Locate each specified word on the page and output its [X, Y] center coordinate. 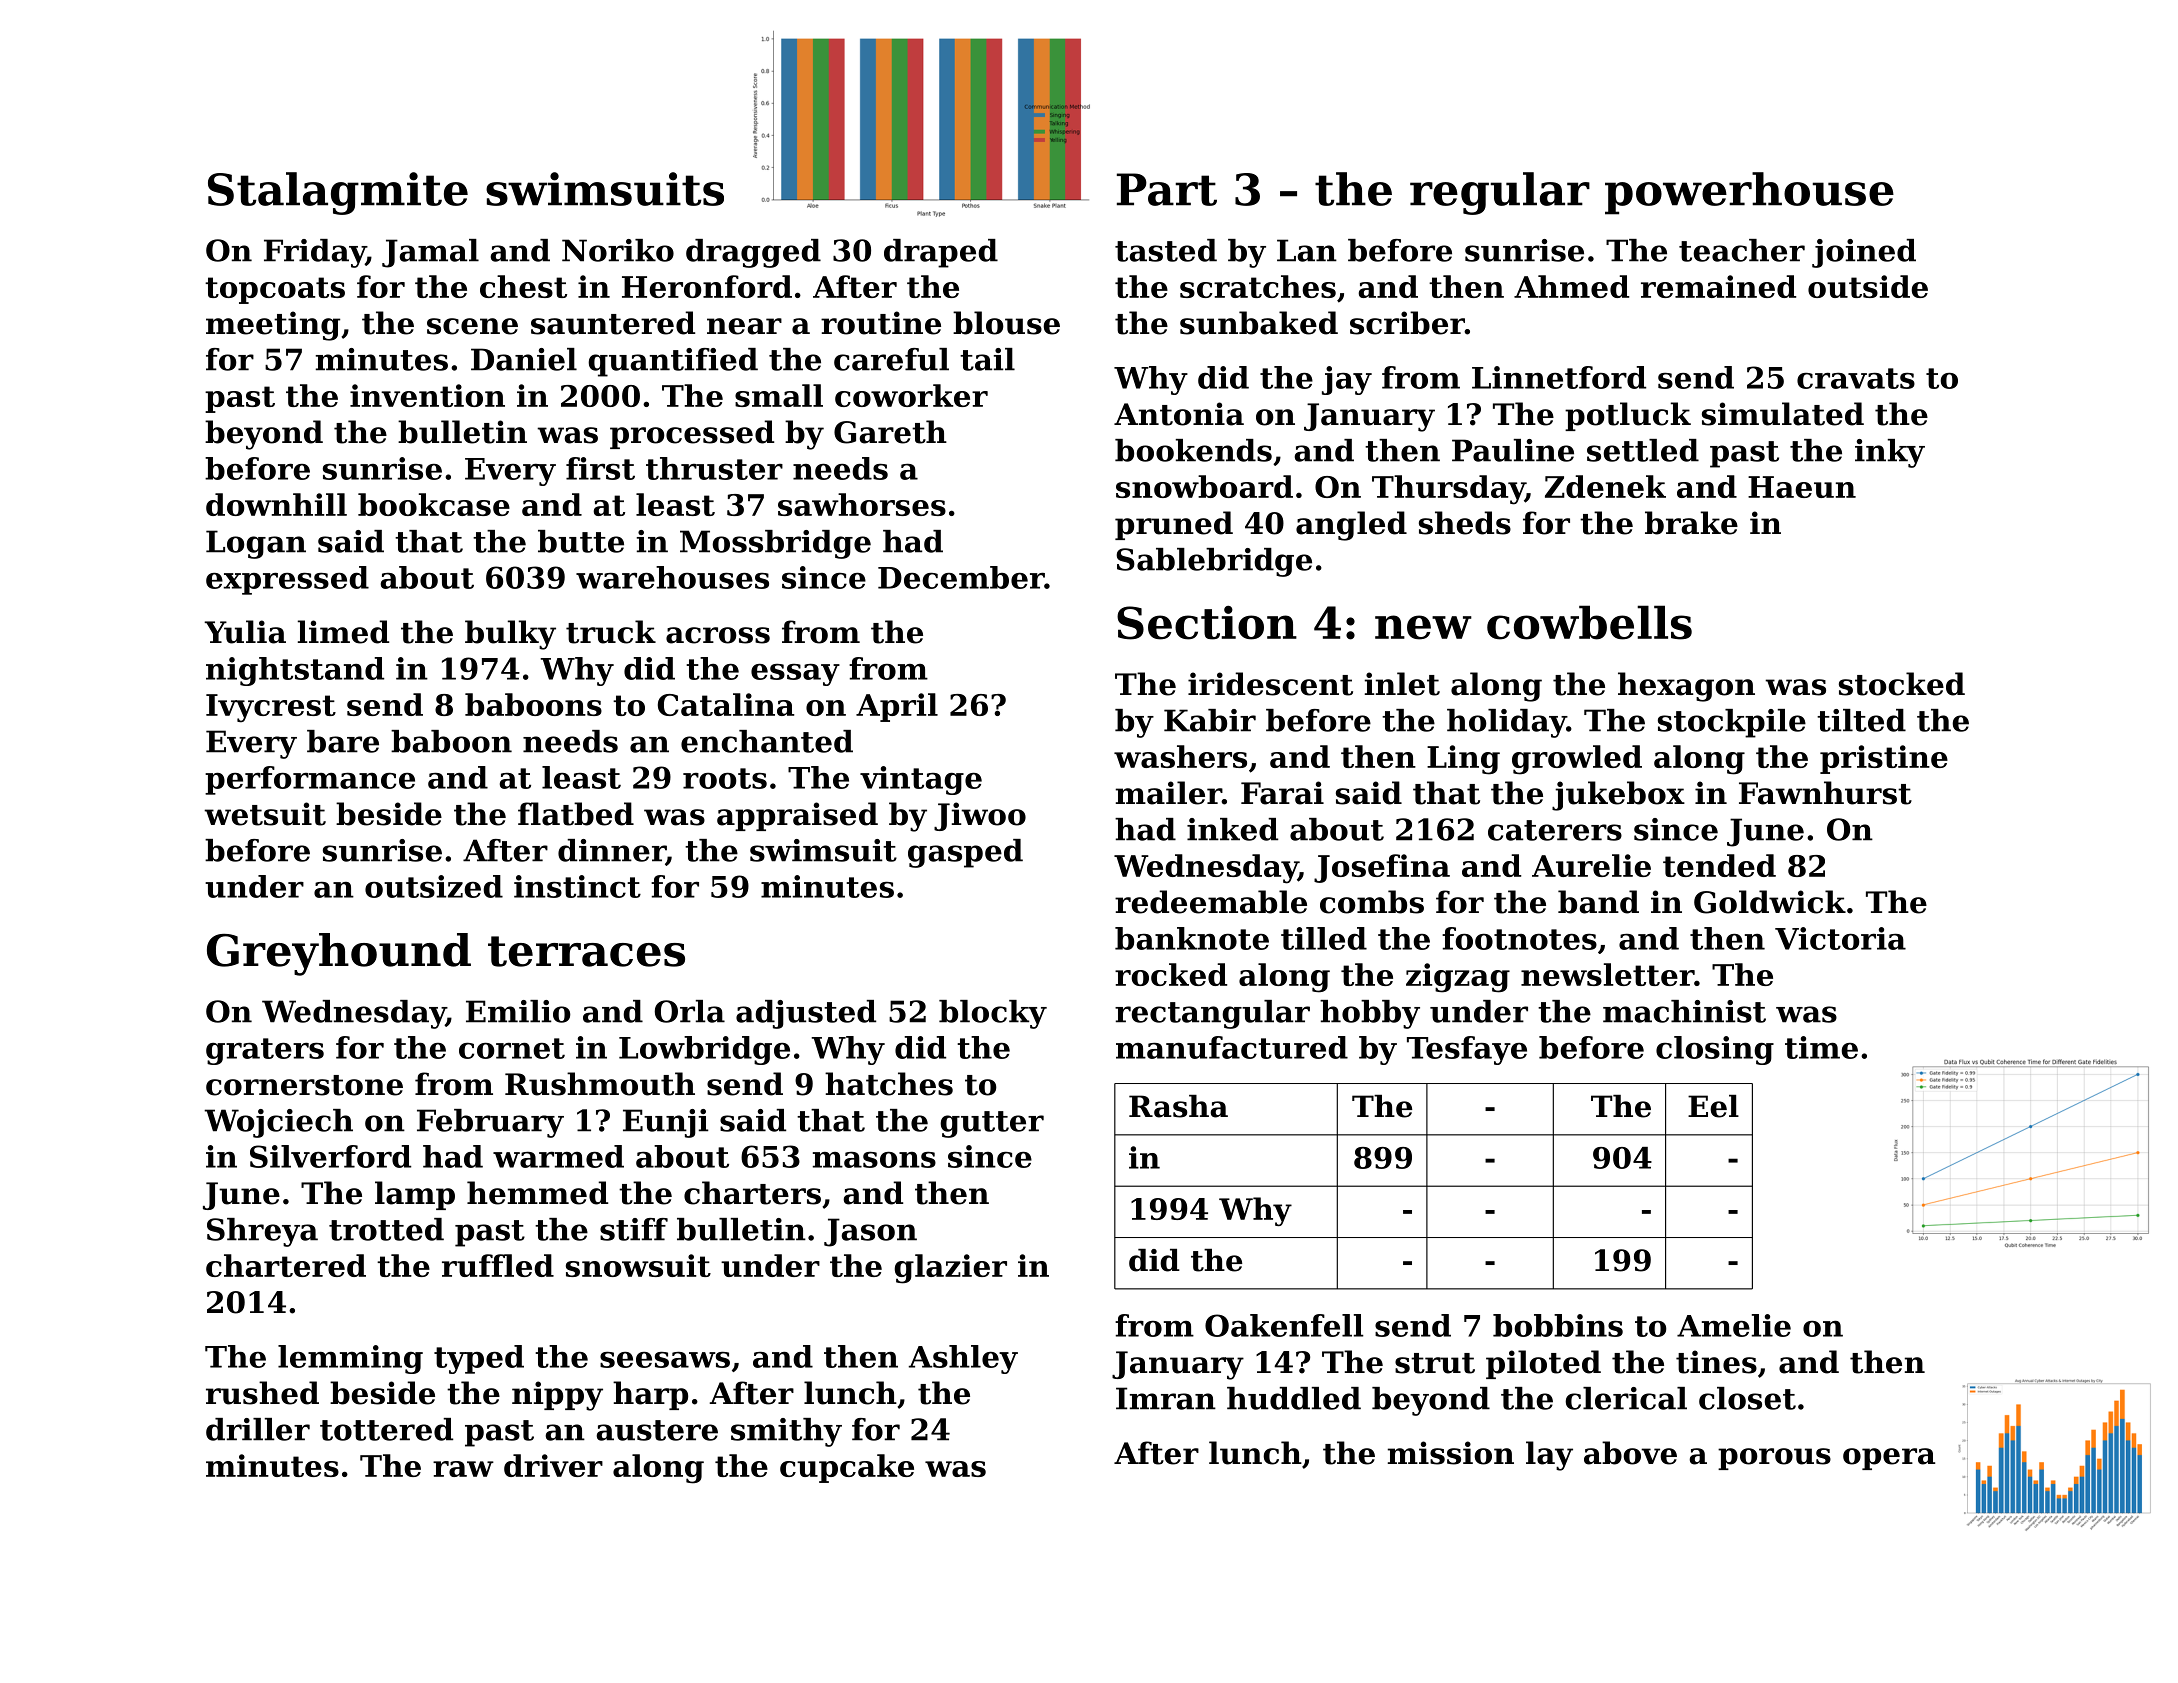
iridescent [1270, 684]
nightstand [295, 671]
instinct [577, 886]
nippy [557, 1396]
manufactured [1232, 1047]
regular [1500, 193]
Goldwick [1770, 902]
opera [1889, 1459]
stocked [1902, 684]
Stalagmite [338, 193]
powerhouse [1749, 193]
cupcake [847, 1468]
